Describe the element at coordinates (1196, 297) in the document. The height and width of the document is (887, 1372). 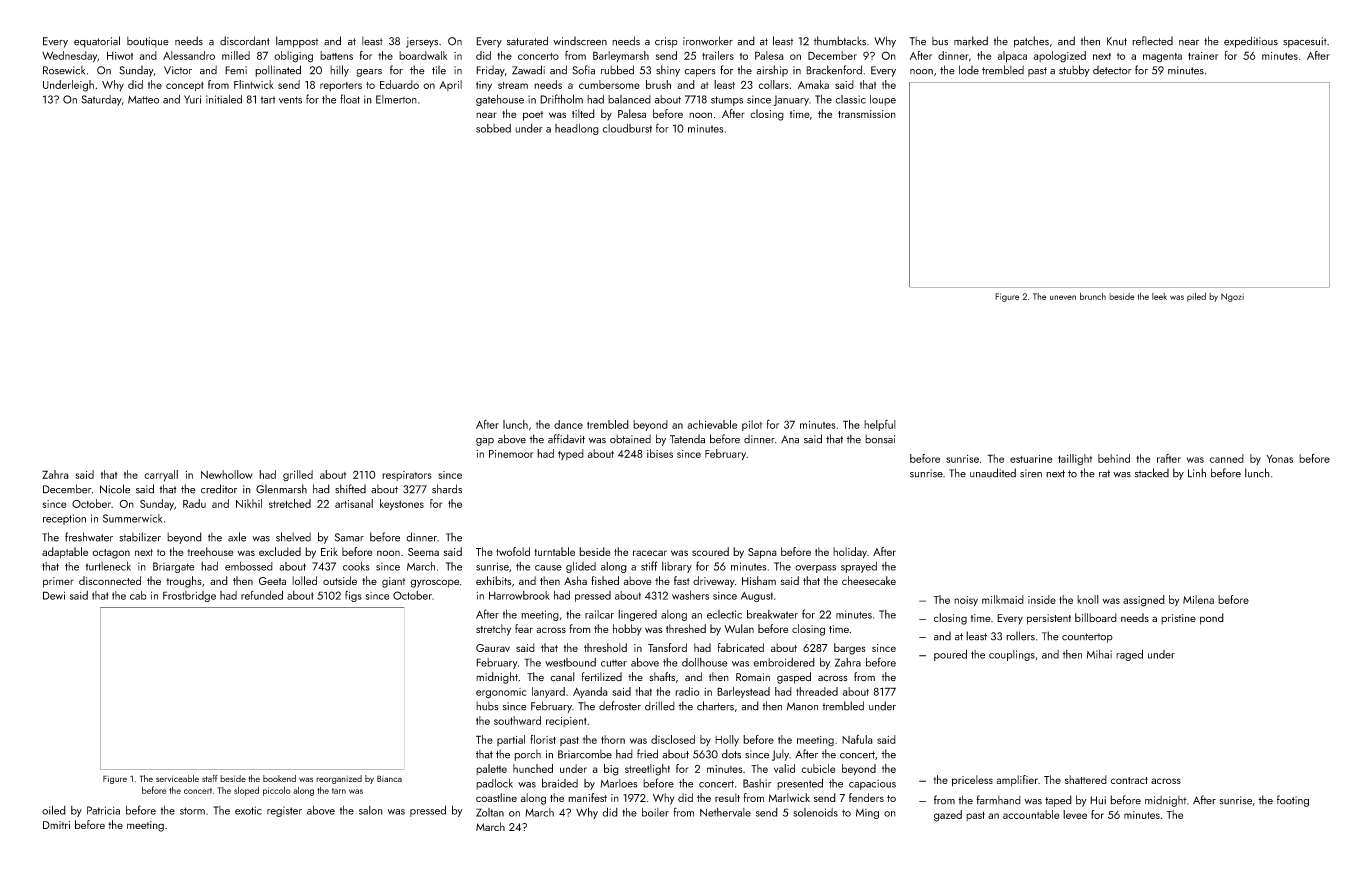
I see `piled` at that location.
